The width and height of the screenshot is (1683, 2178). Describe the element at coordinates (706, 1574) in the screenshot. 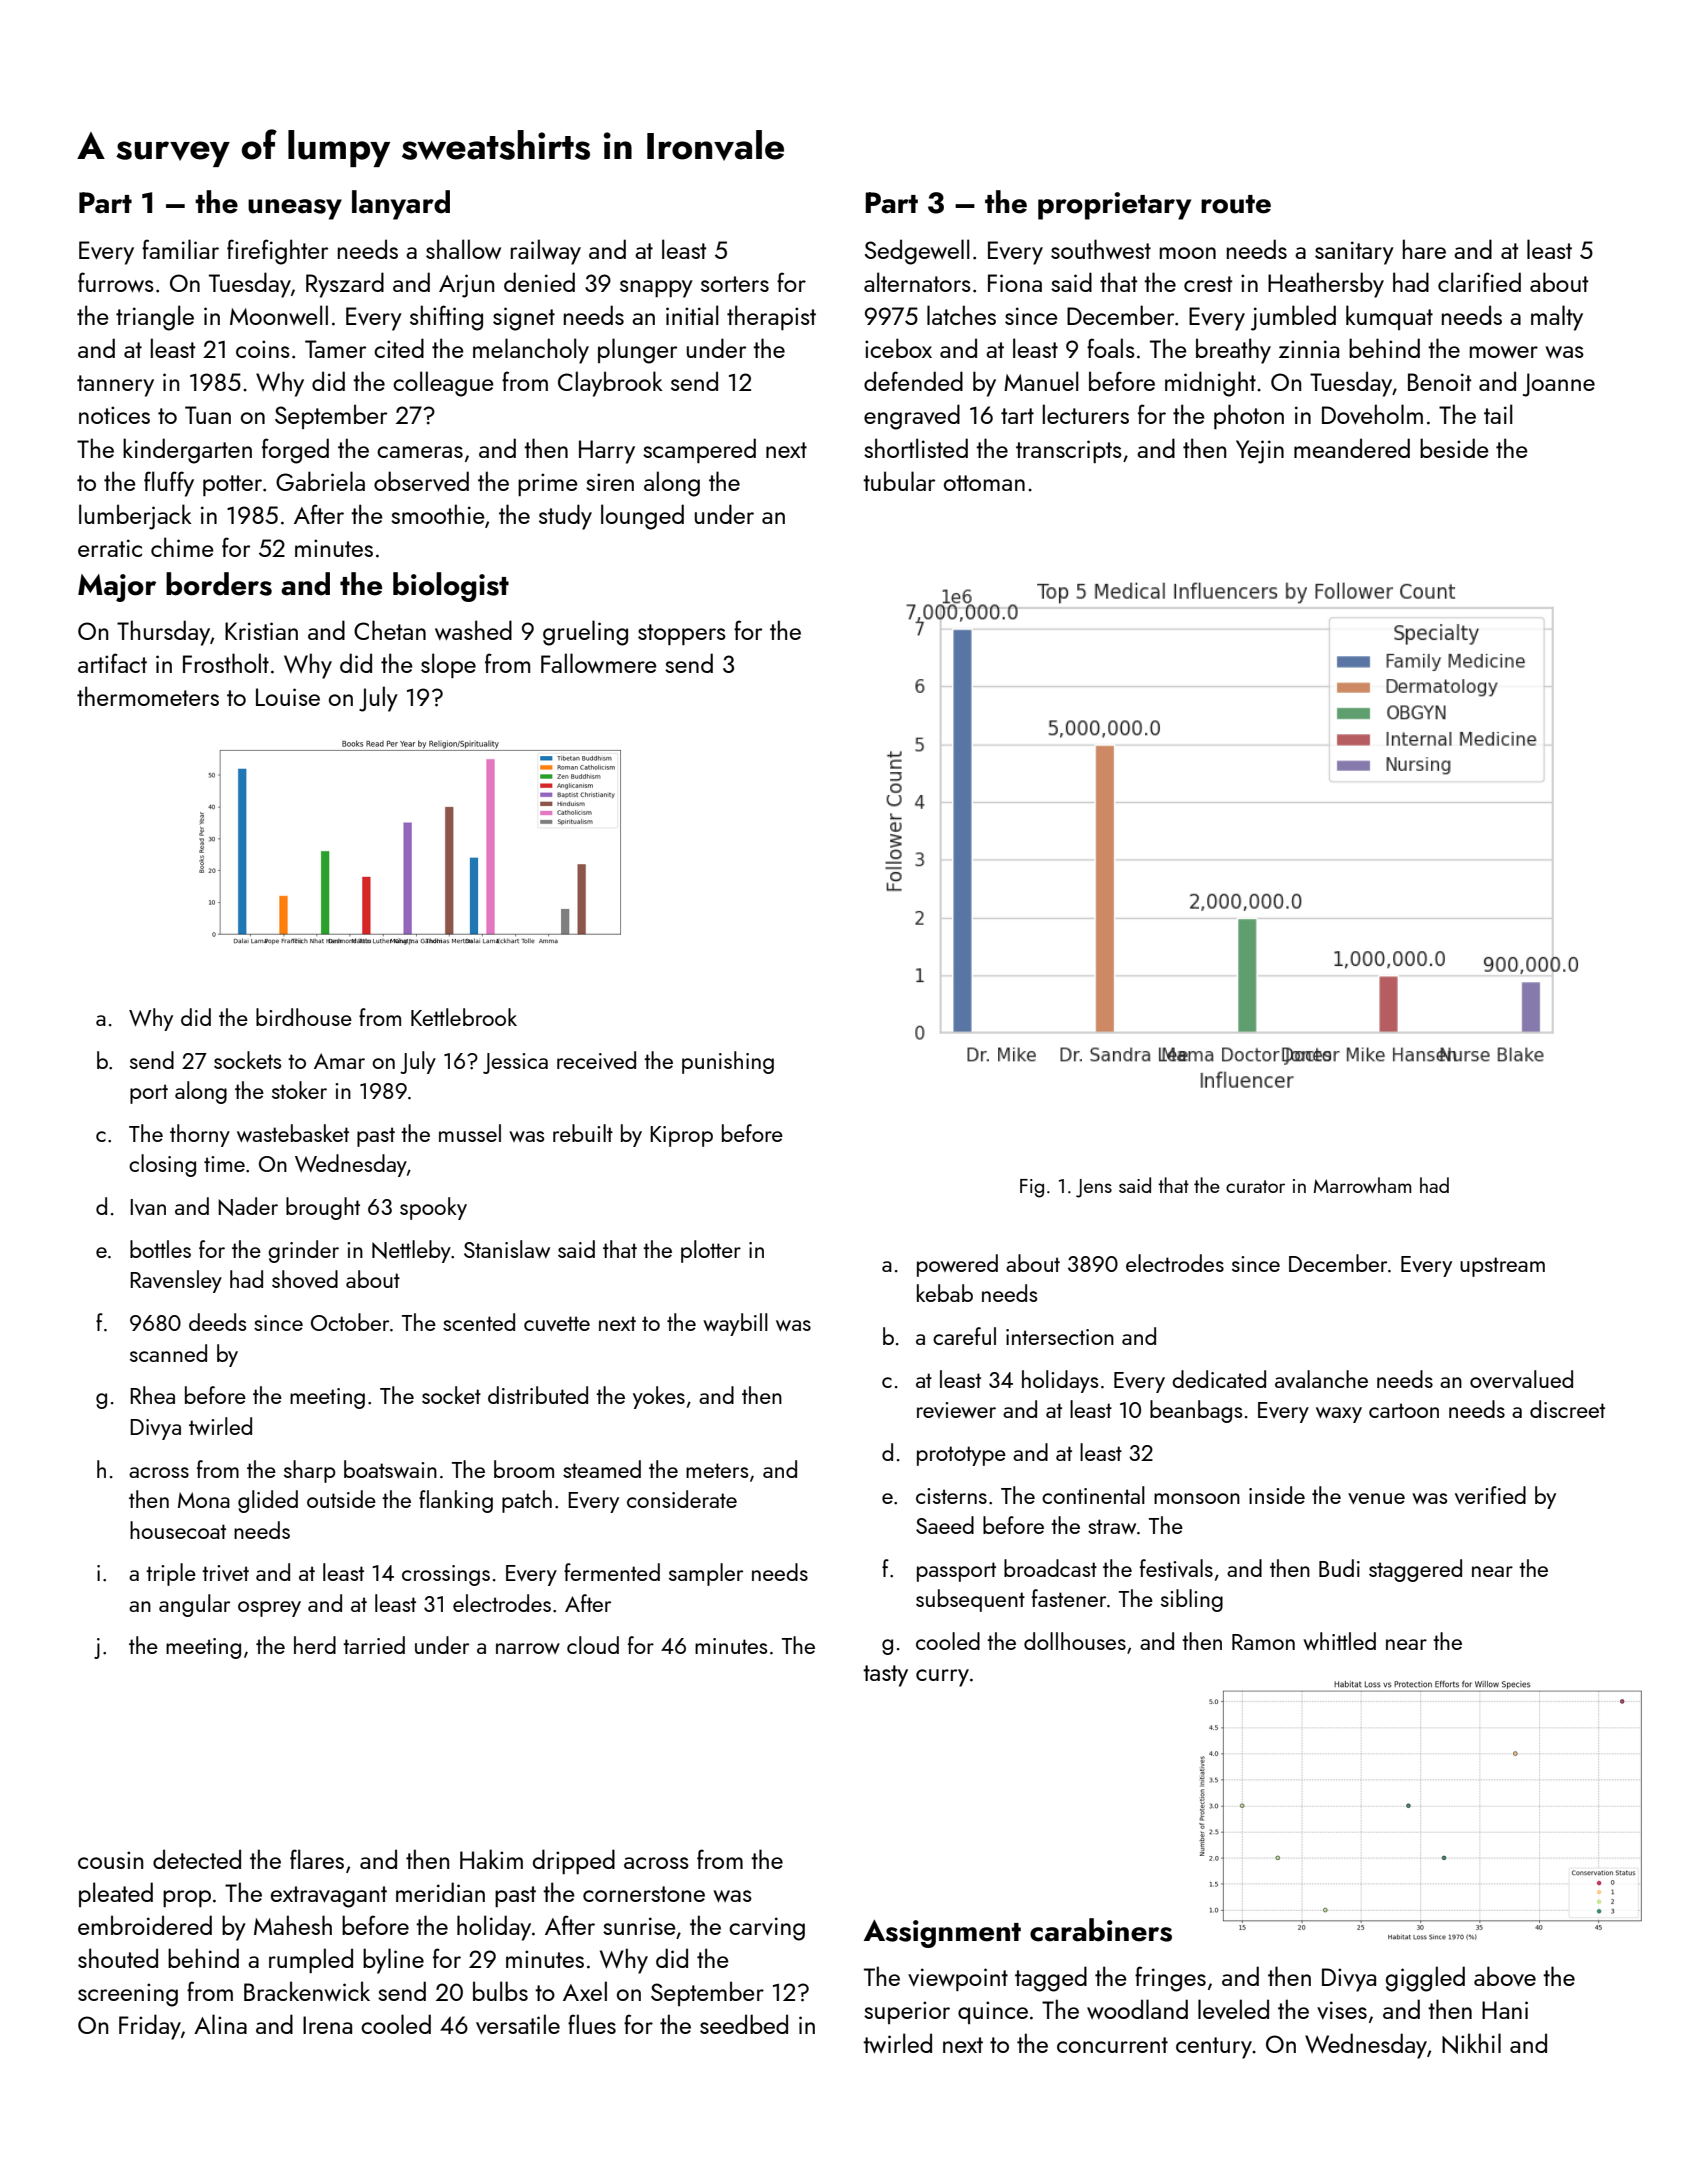

I see `sampler` at that location.
